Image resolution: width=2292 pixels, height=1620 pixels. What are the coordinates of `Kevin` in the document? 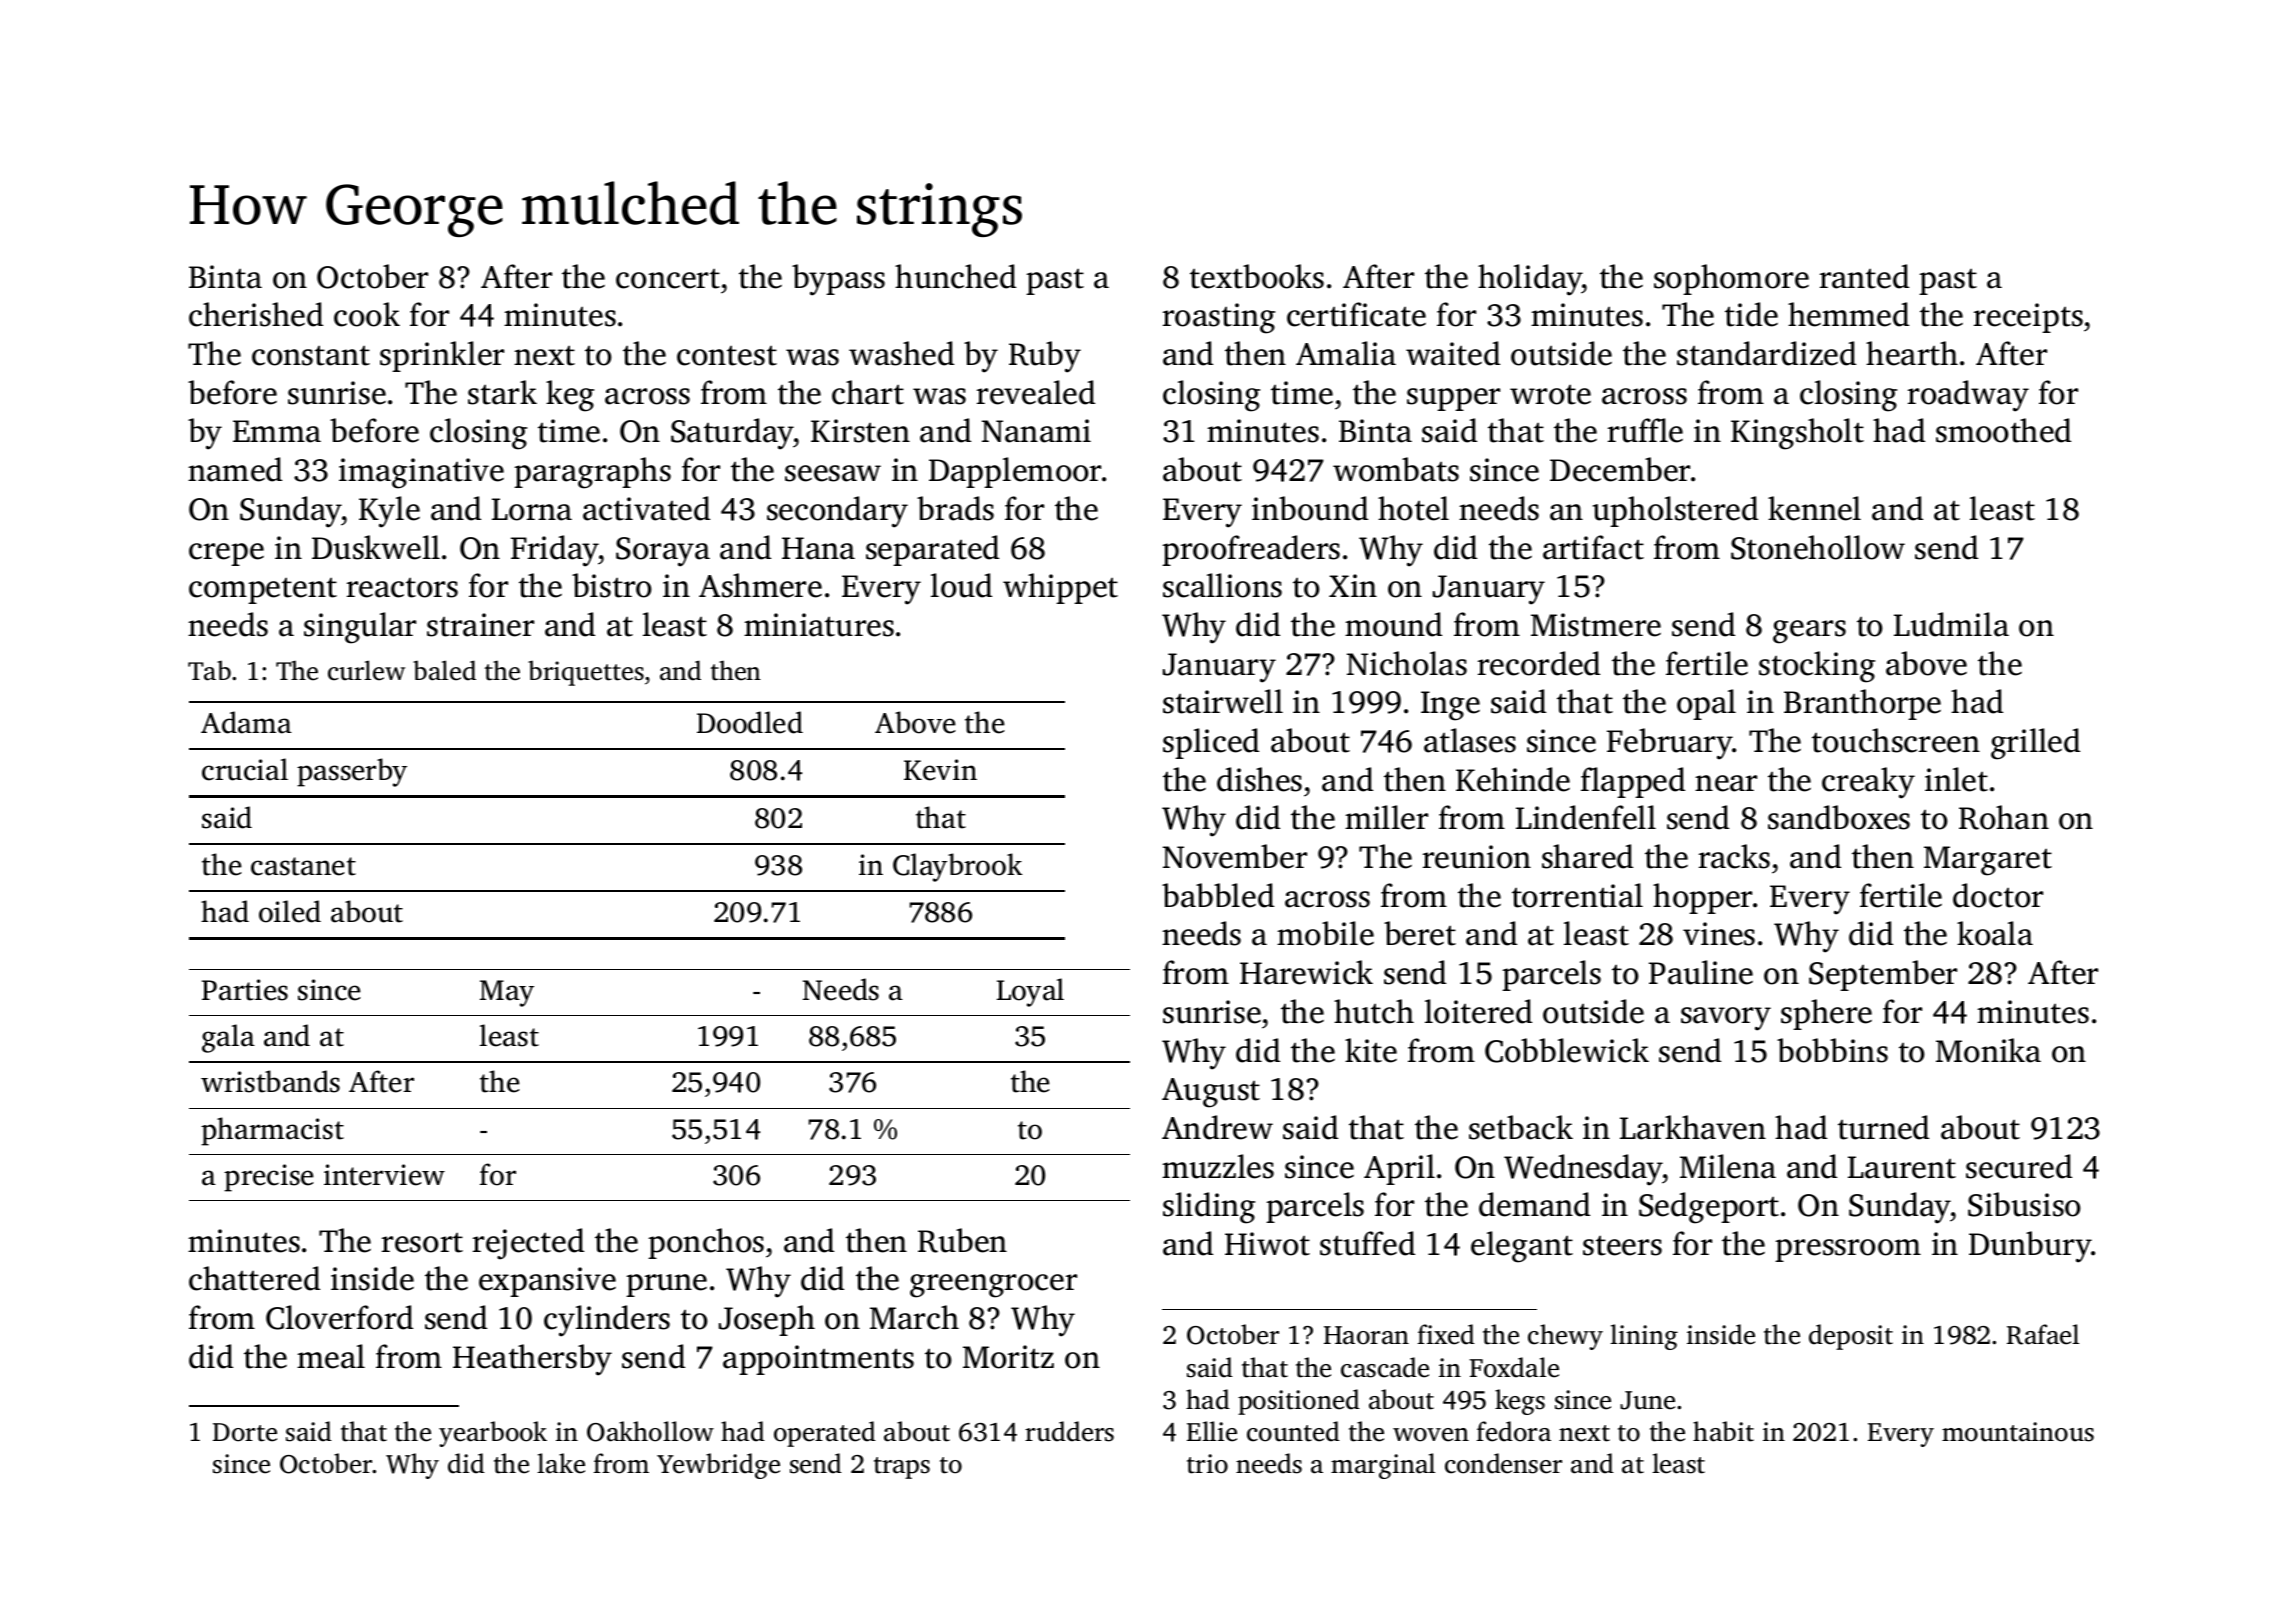 It's located at (940, 770).
